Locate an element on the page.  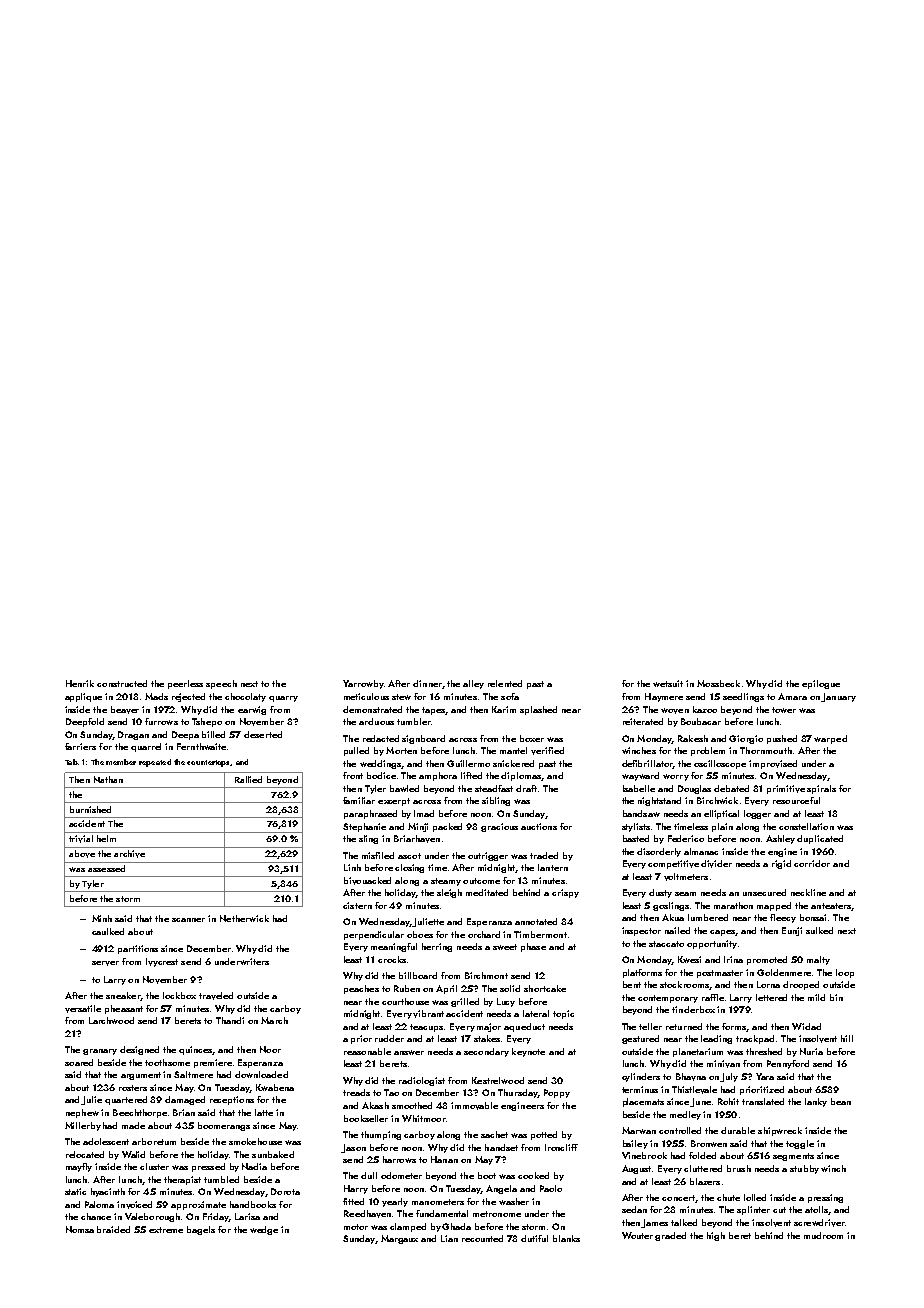
bagels is located at coordinates (201, 1230).
